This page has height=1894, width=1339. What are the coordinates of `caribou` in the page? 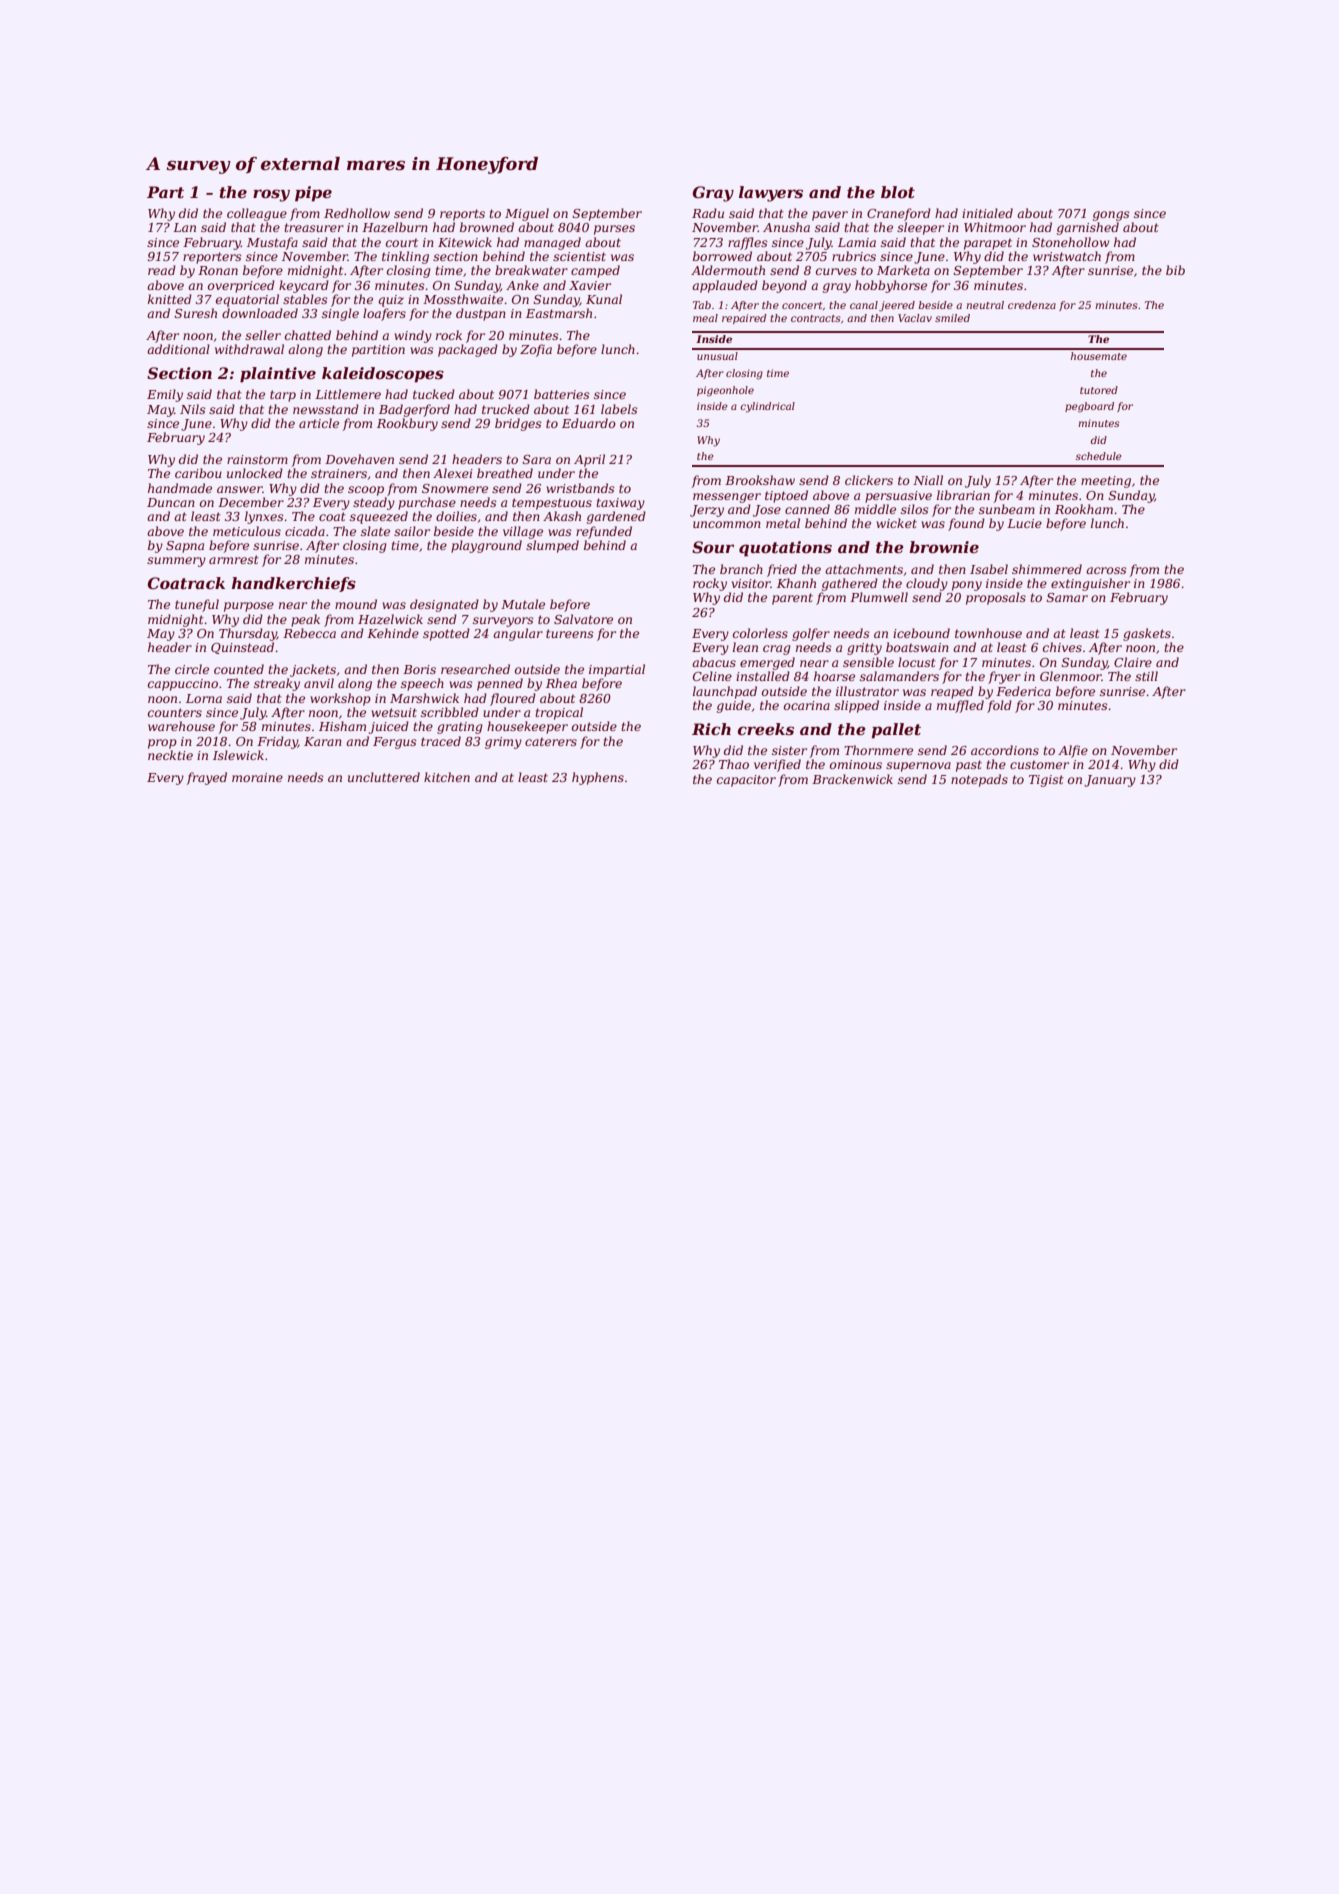 It's located at (198, 473).
